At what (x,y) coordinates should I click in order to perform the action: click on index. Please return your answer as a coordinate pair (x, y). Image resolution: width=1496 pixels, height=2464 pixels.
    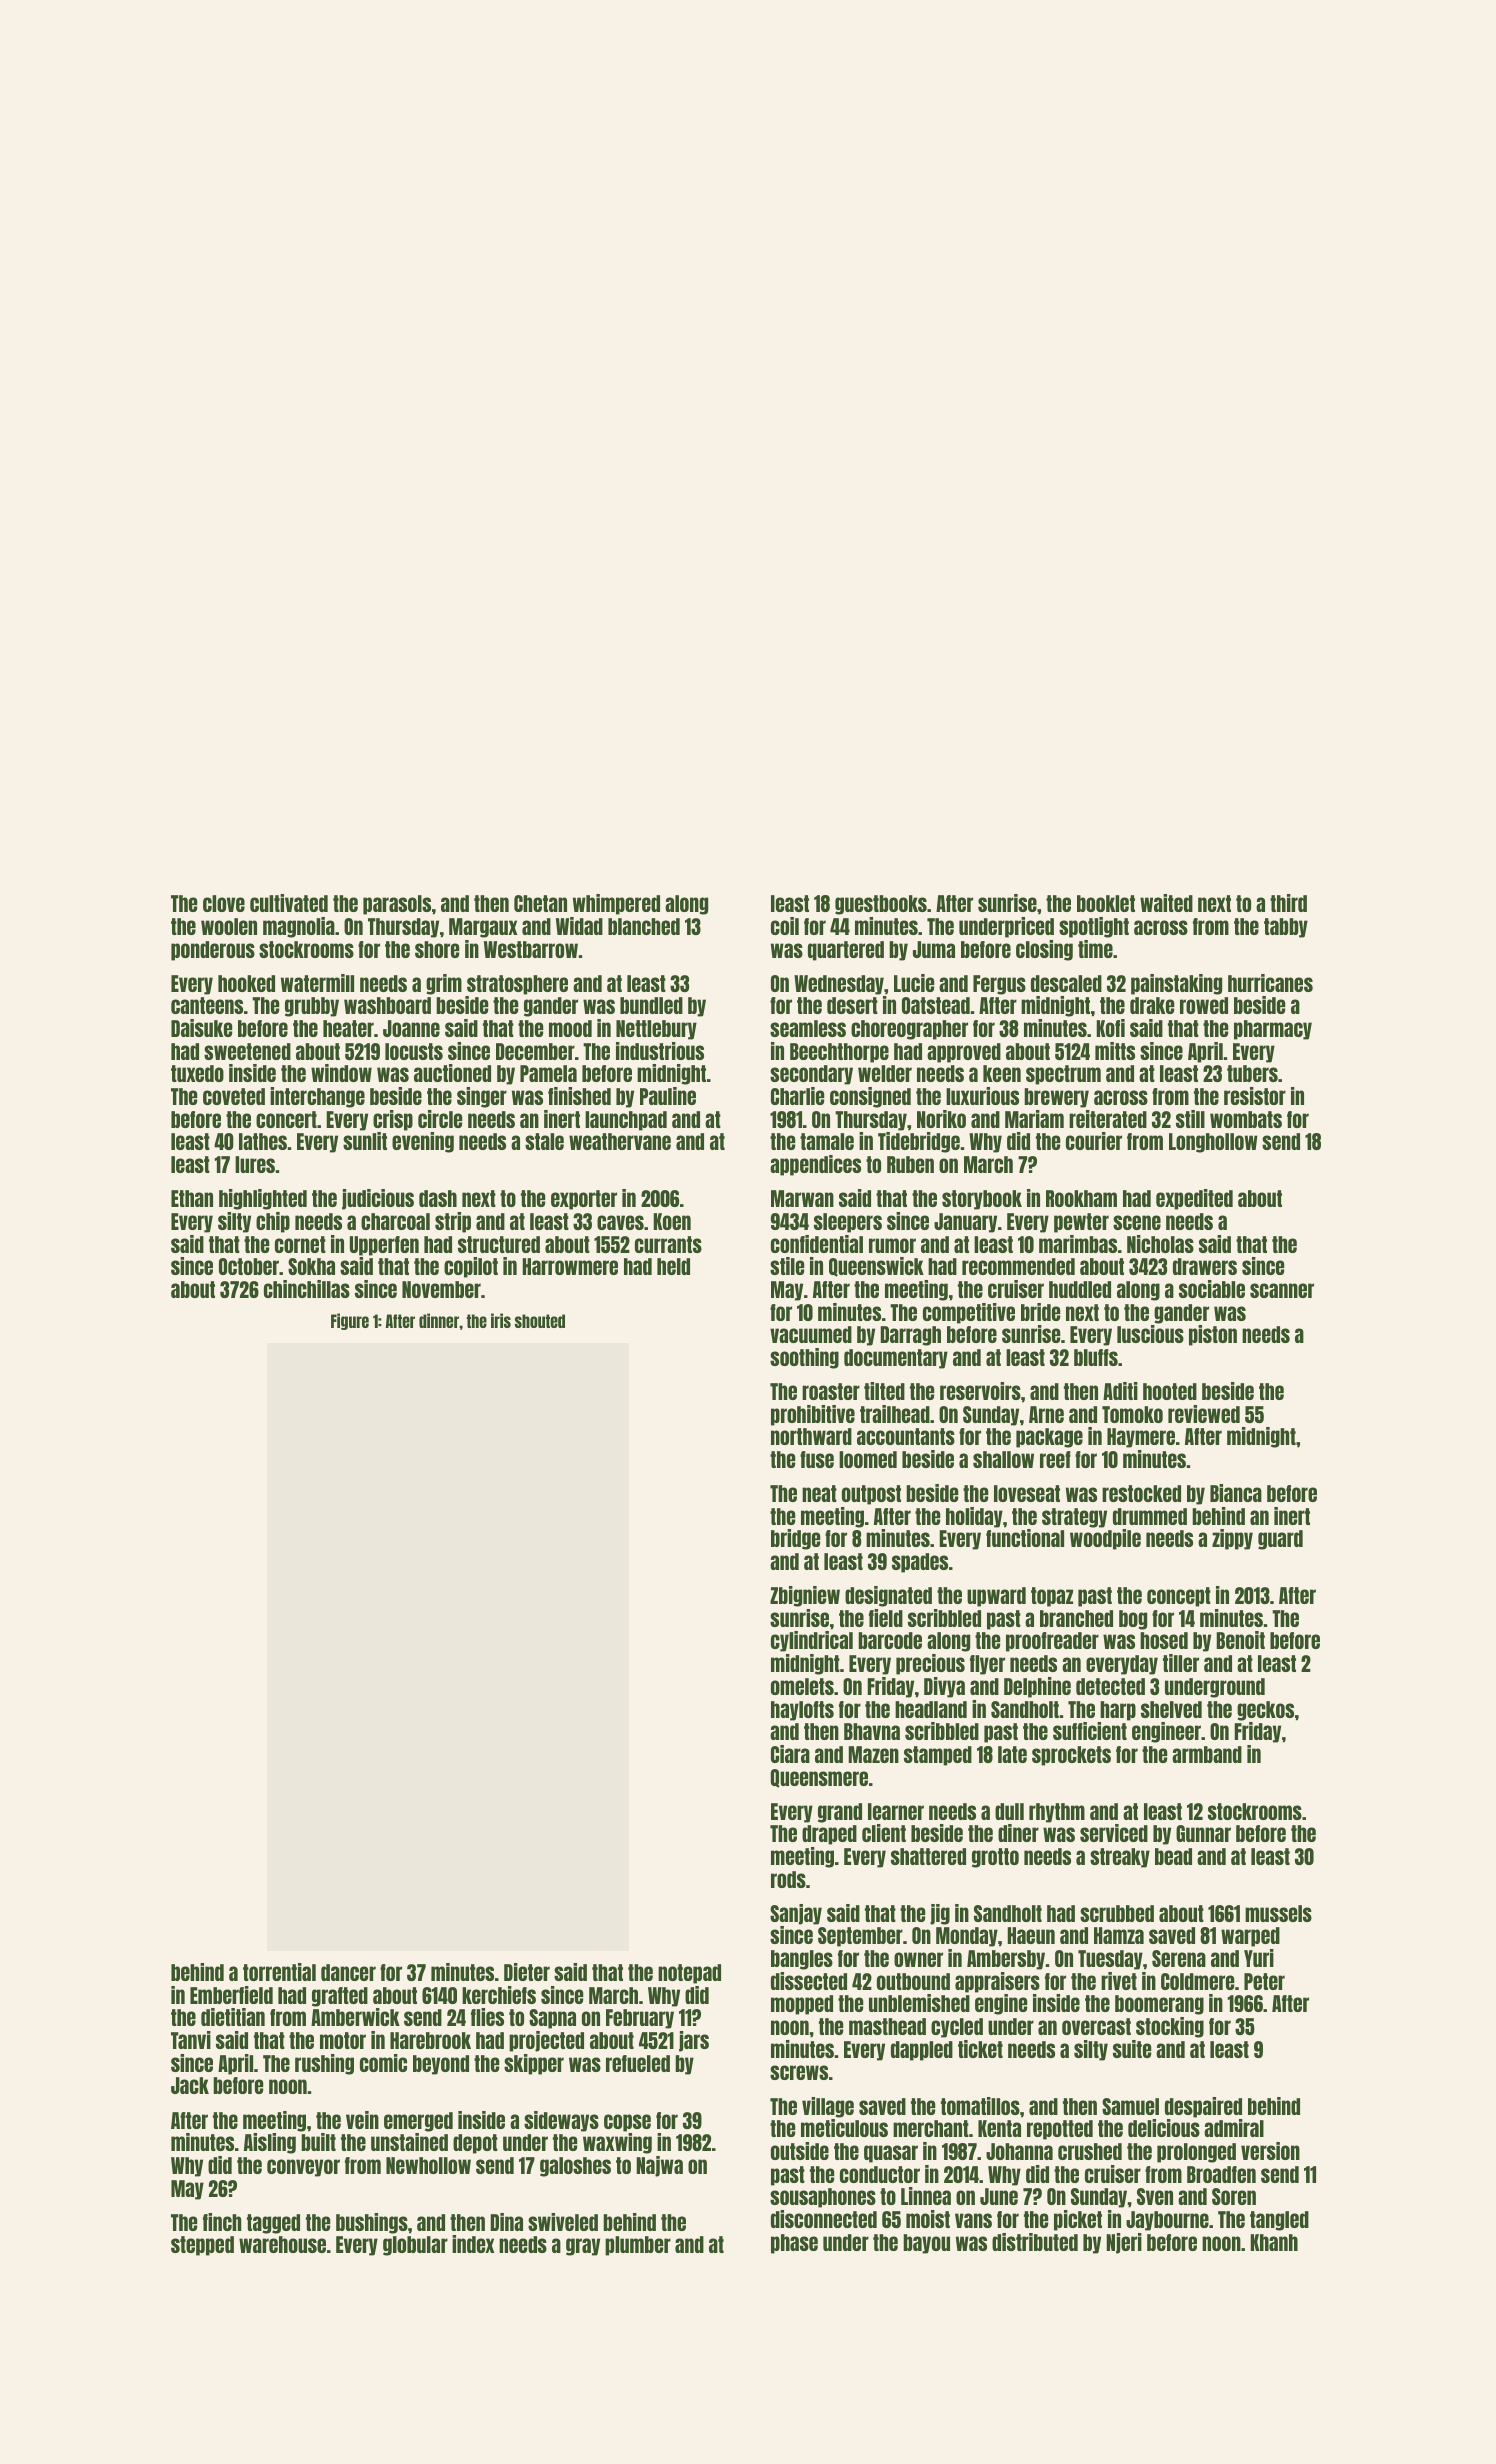
    Looking at the image, I should click on (473, 2244).
